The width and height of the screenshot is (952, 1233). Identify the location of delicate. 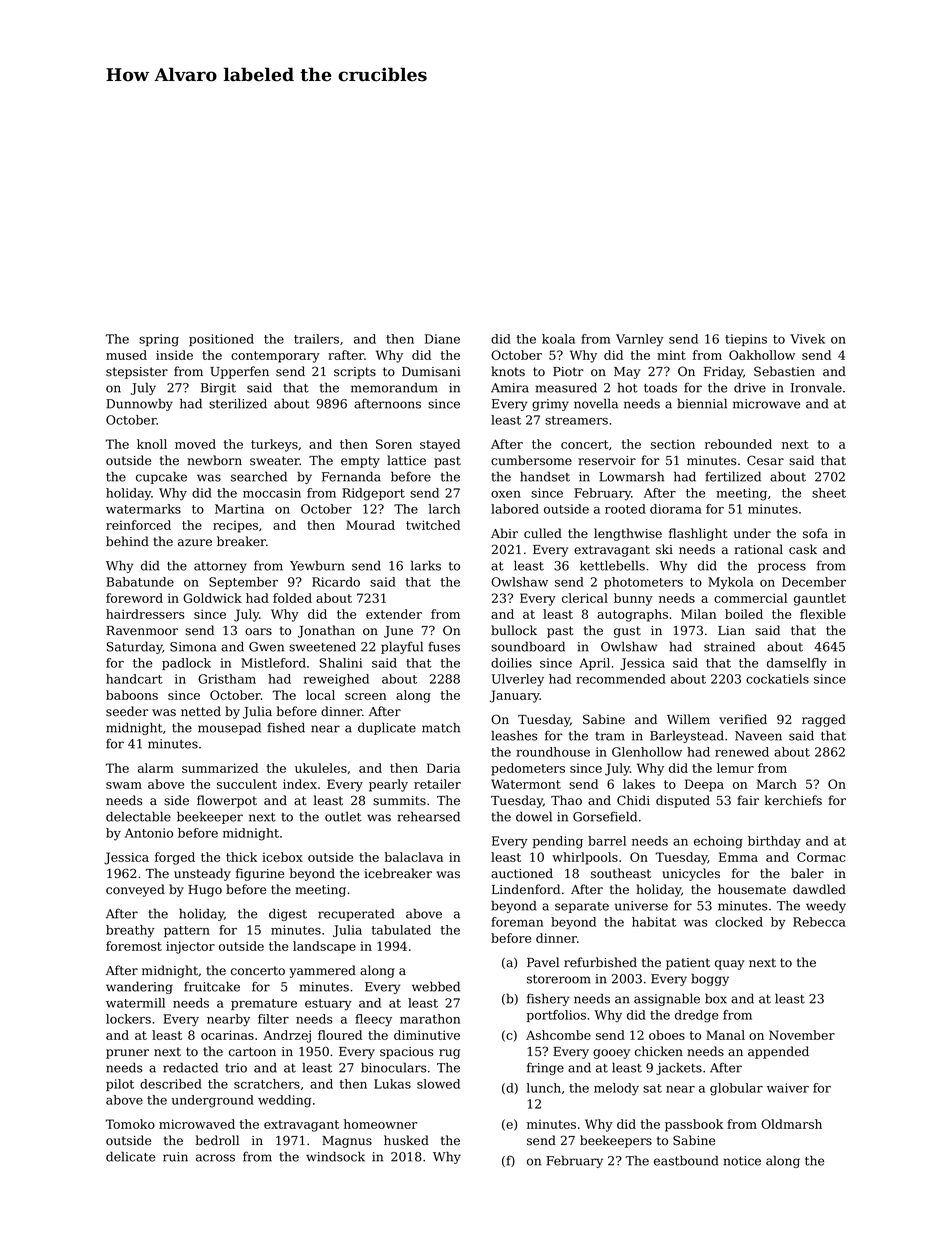
(130, 1156).
